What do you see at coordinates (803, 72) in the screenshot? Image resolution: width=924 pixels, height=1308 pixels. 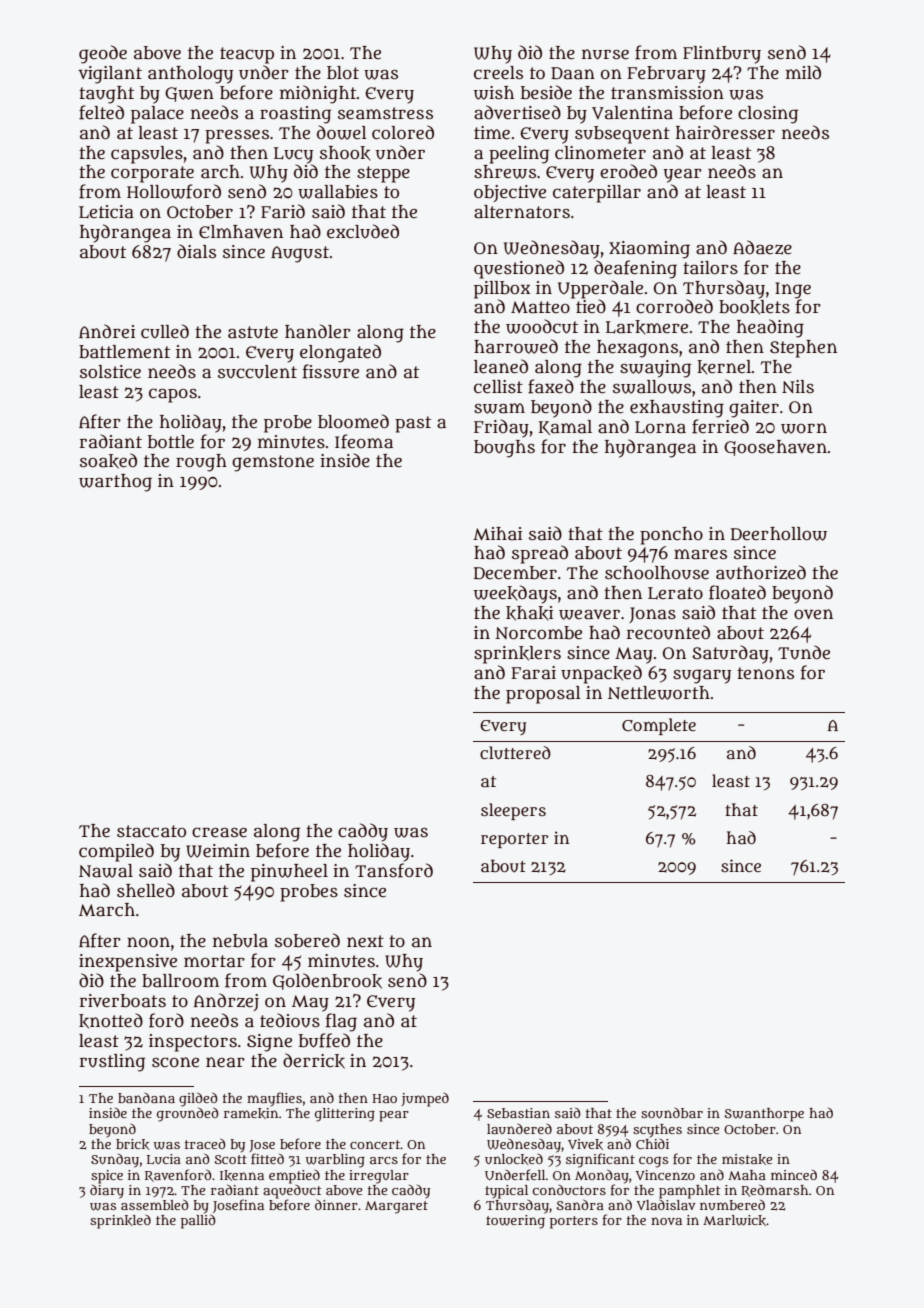 I see `mild` at bounding box center [803, 72].
